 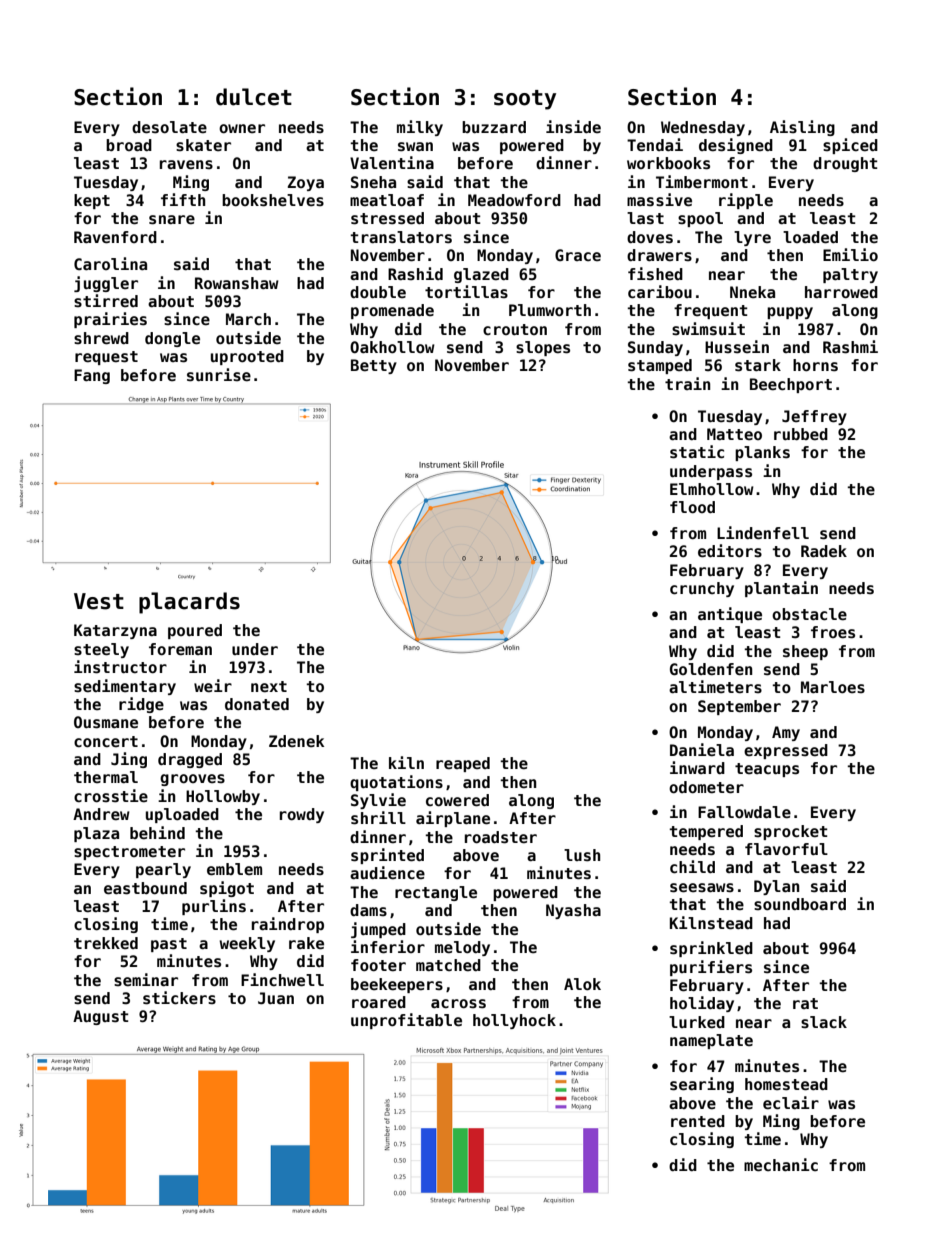 I want to click on dulcet, so click(x=254, y=97).
